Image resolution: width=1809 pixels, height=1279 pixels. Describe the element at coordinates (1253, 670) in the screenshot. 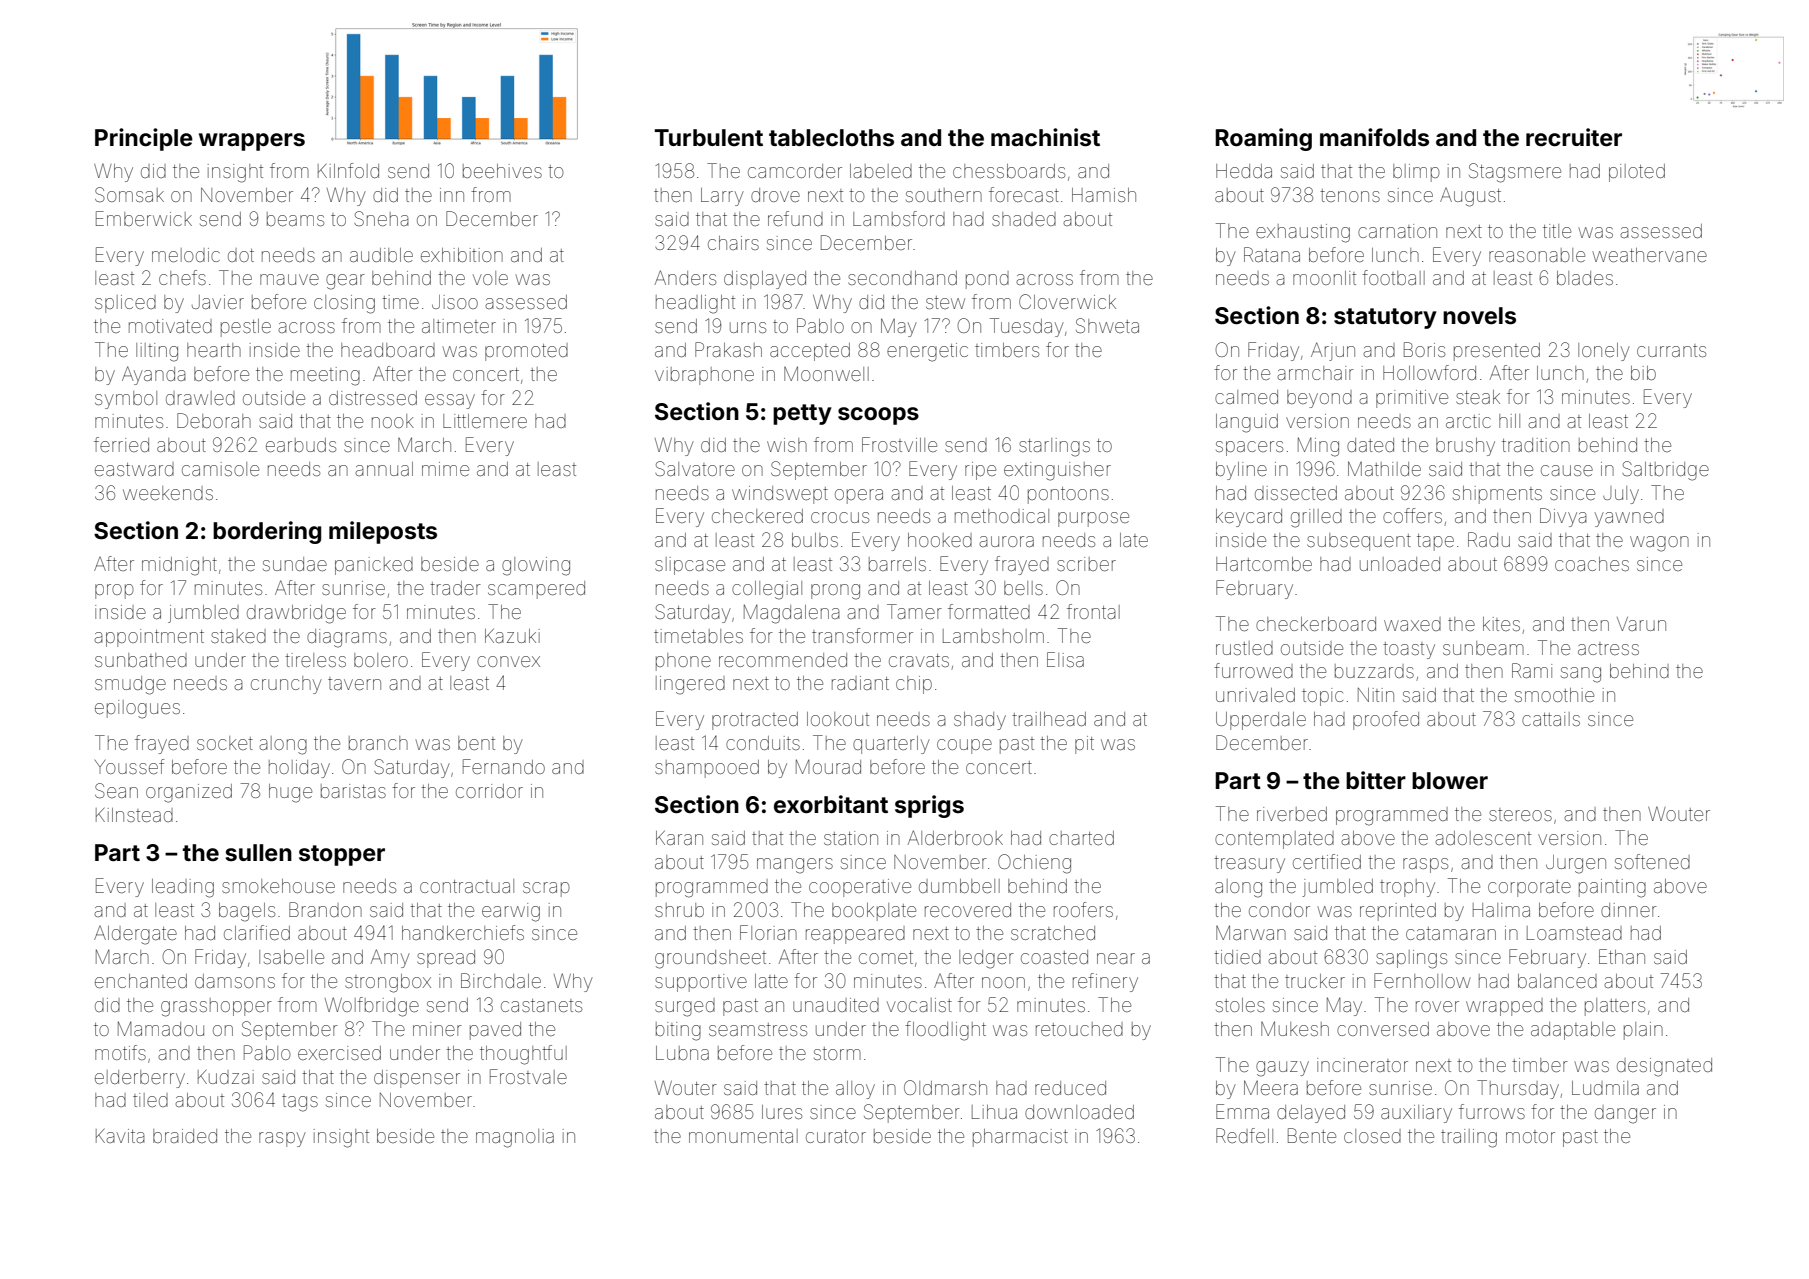

I see `furrowed` at that location.
